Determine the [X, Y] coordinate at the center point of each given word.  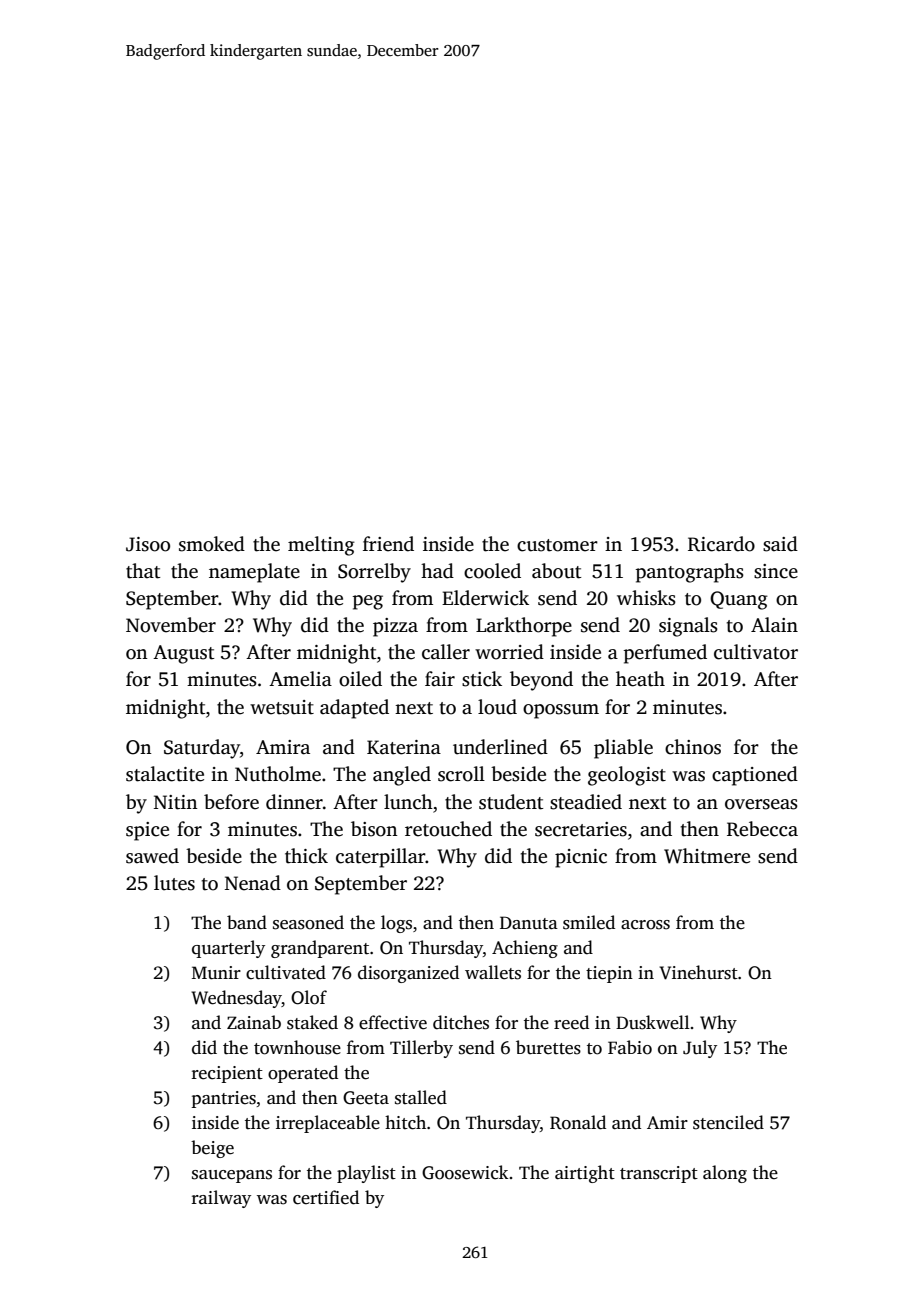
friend [388, 544]
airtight [585, 1174]
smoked [212, 544]
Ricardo [721, 544]
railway [221, 1199]
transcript [659, 1174]
